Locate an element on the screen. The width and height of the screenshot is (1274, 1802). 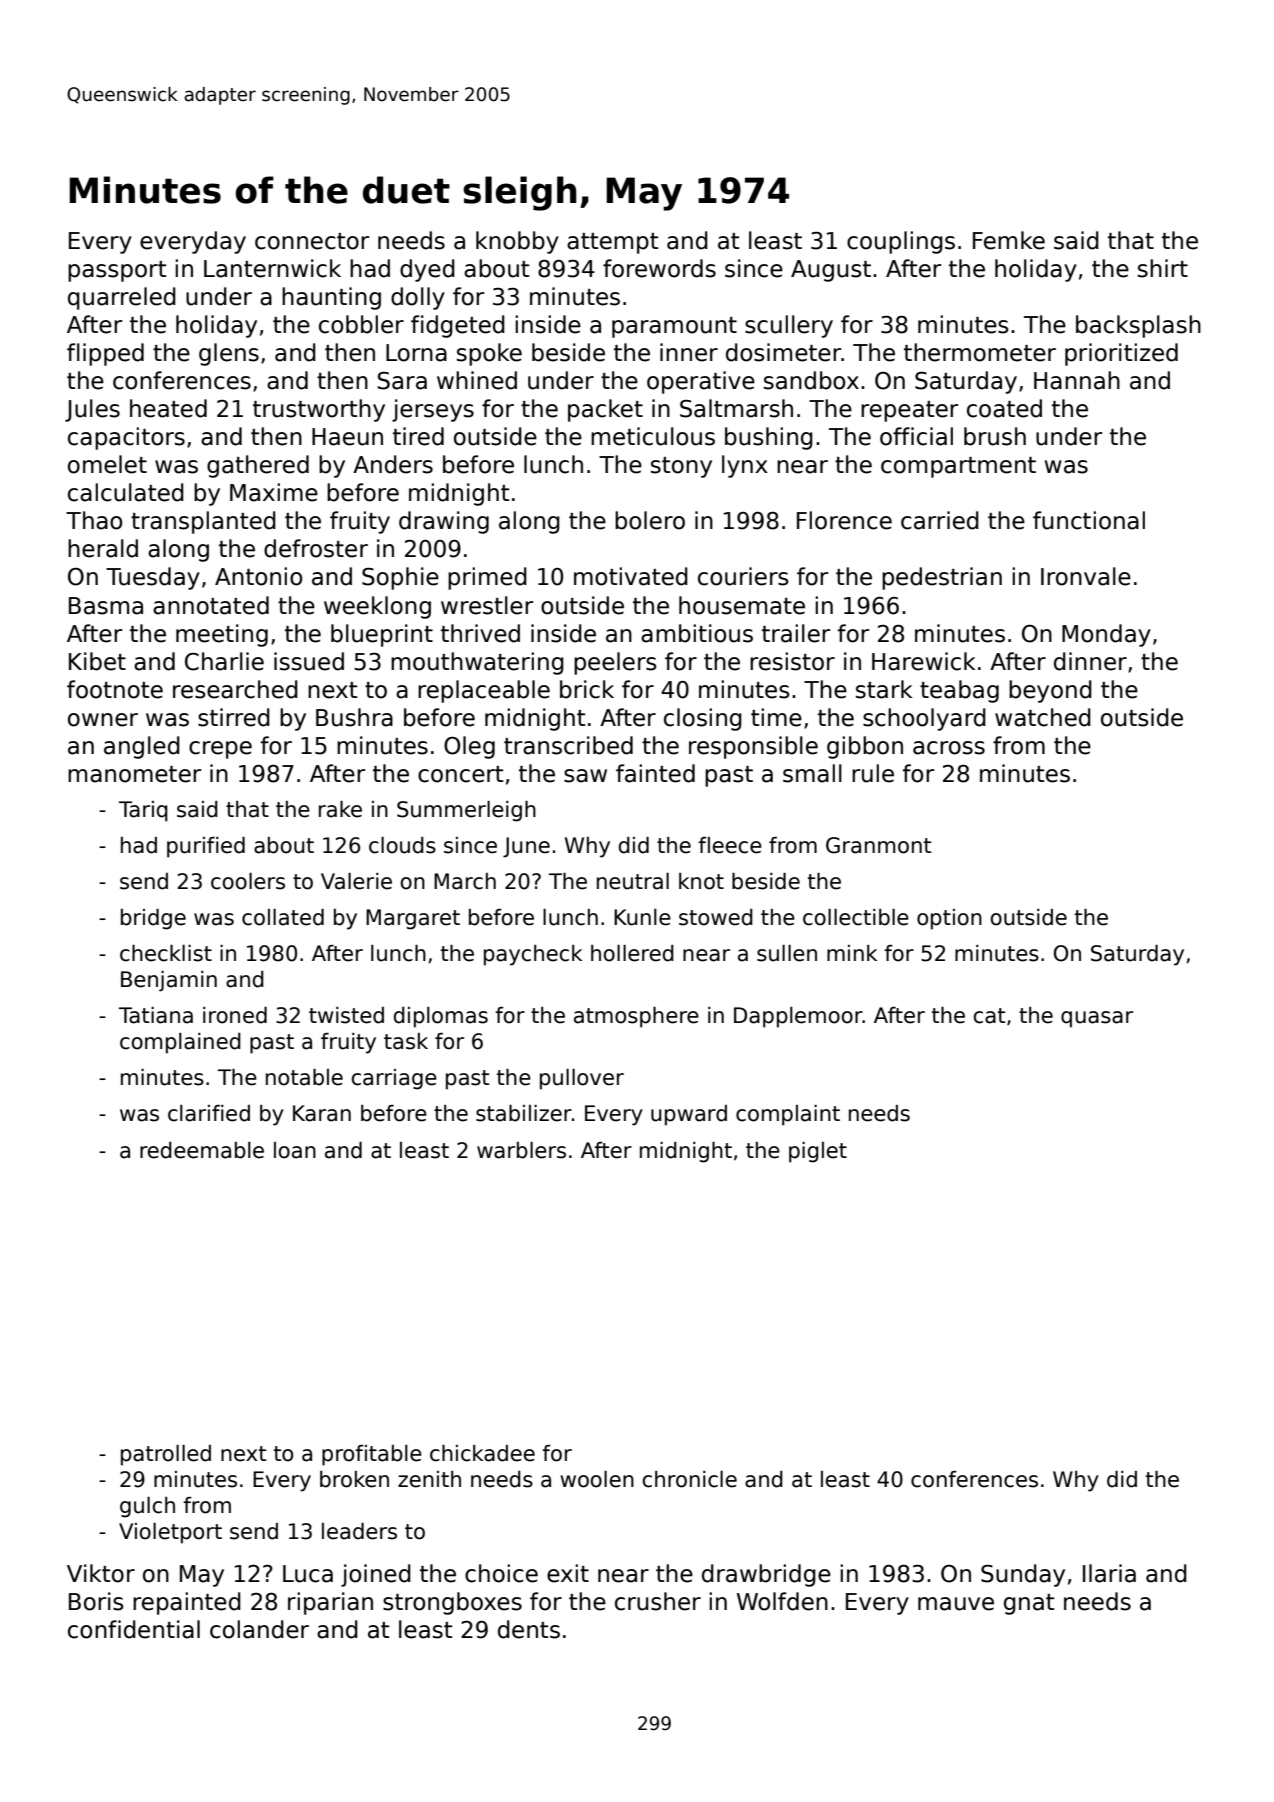
heated is located at coordinates (168, 408).
